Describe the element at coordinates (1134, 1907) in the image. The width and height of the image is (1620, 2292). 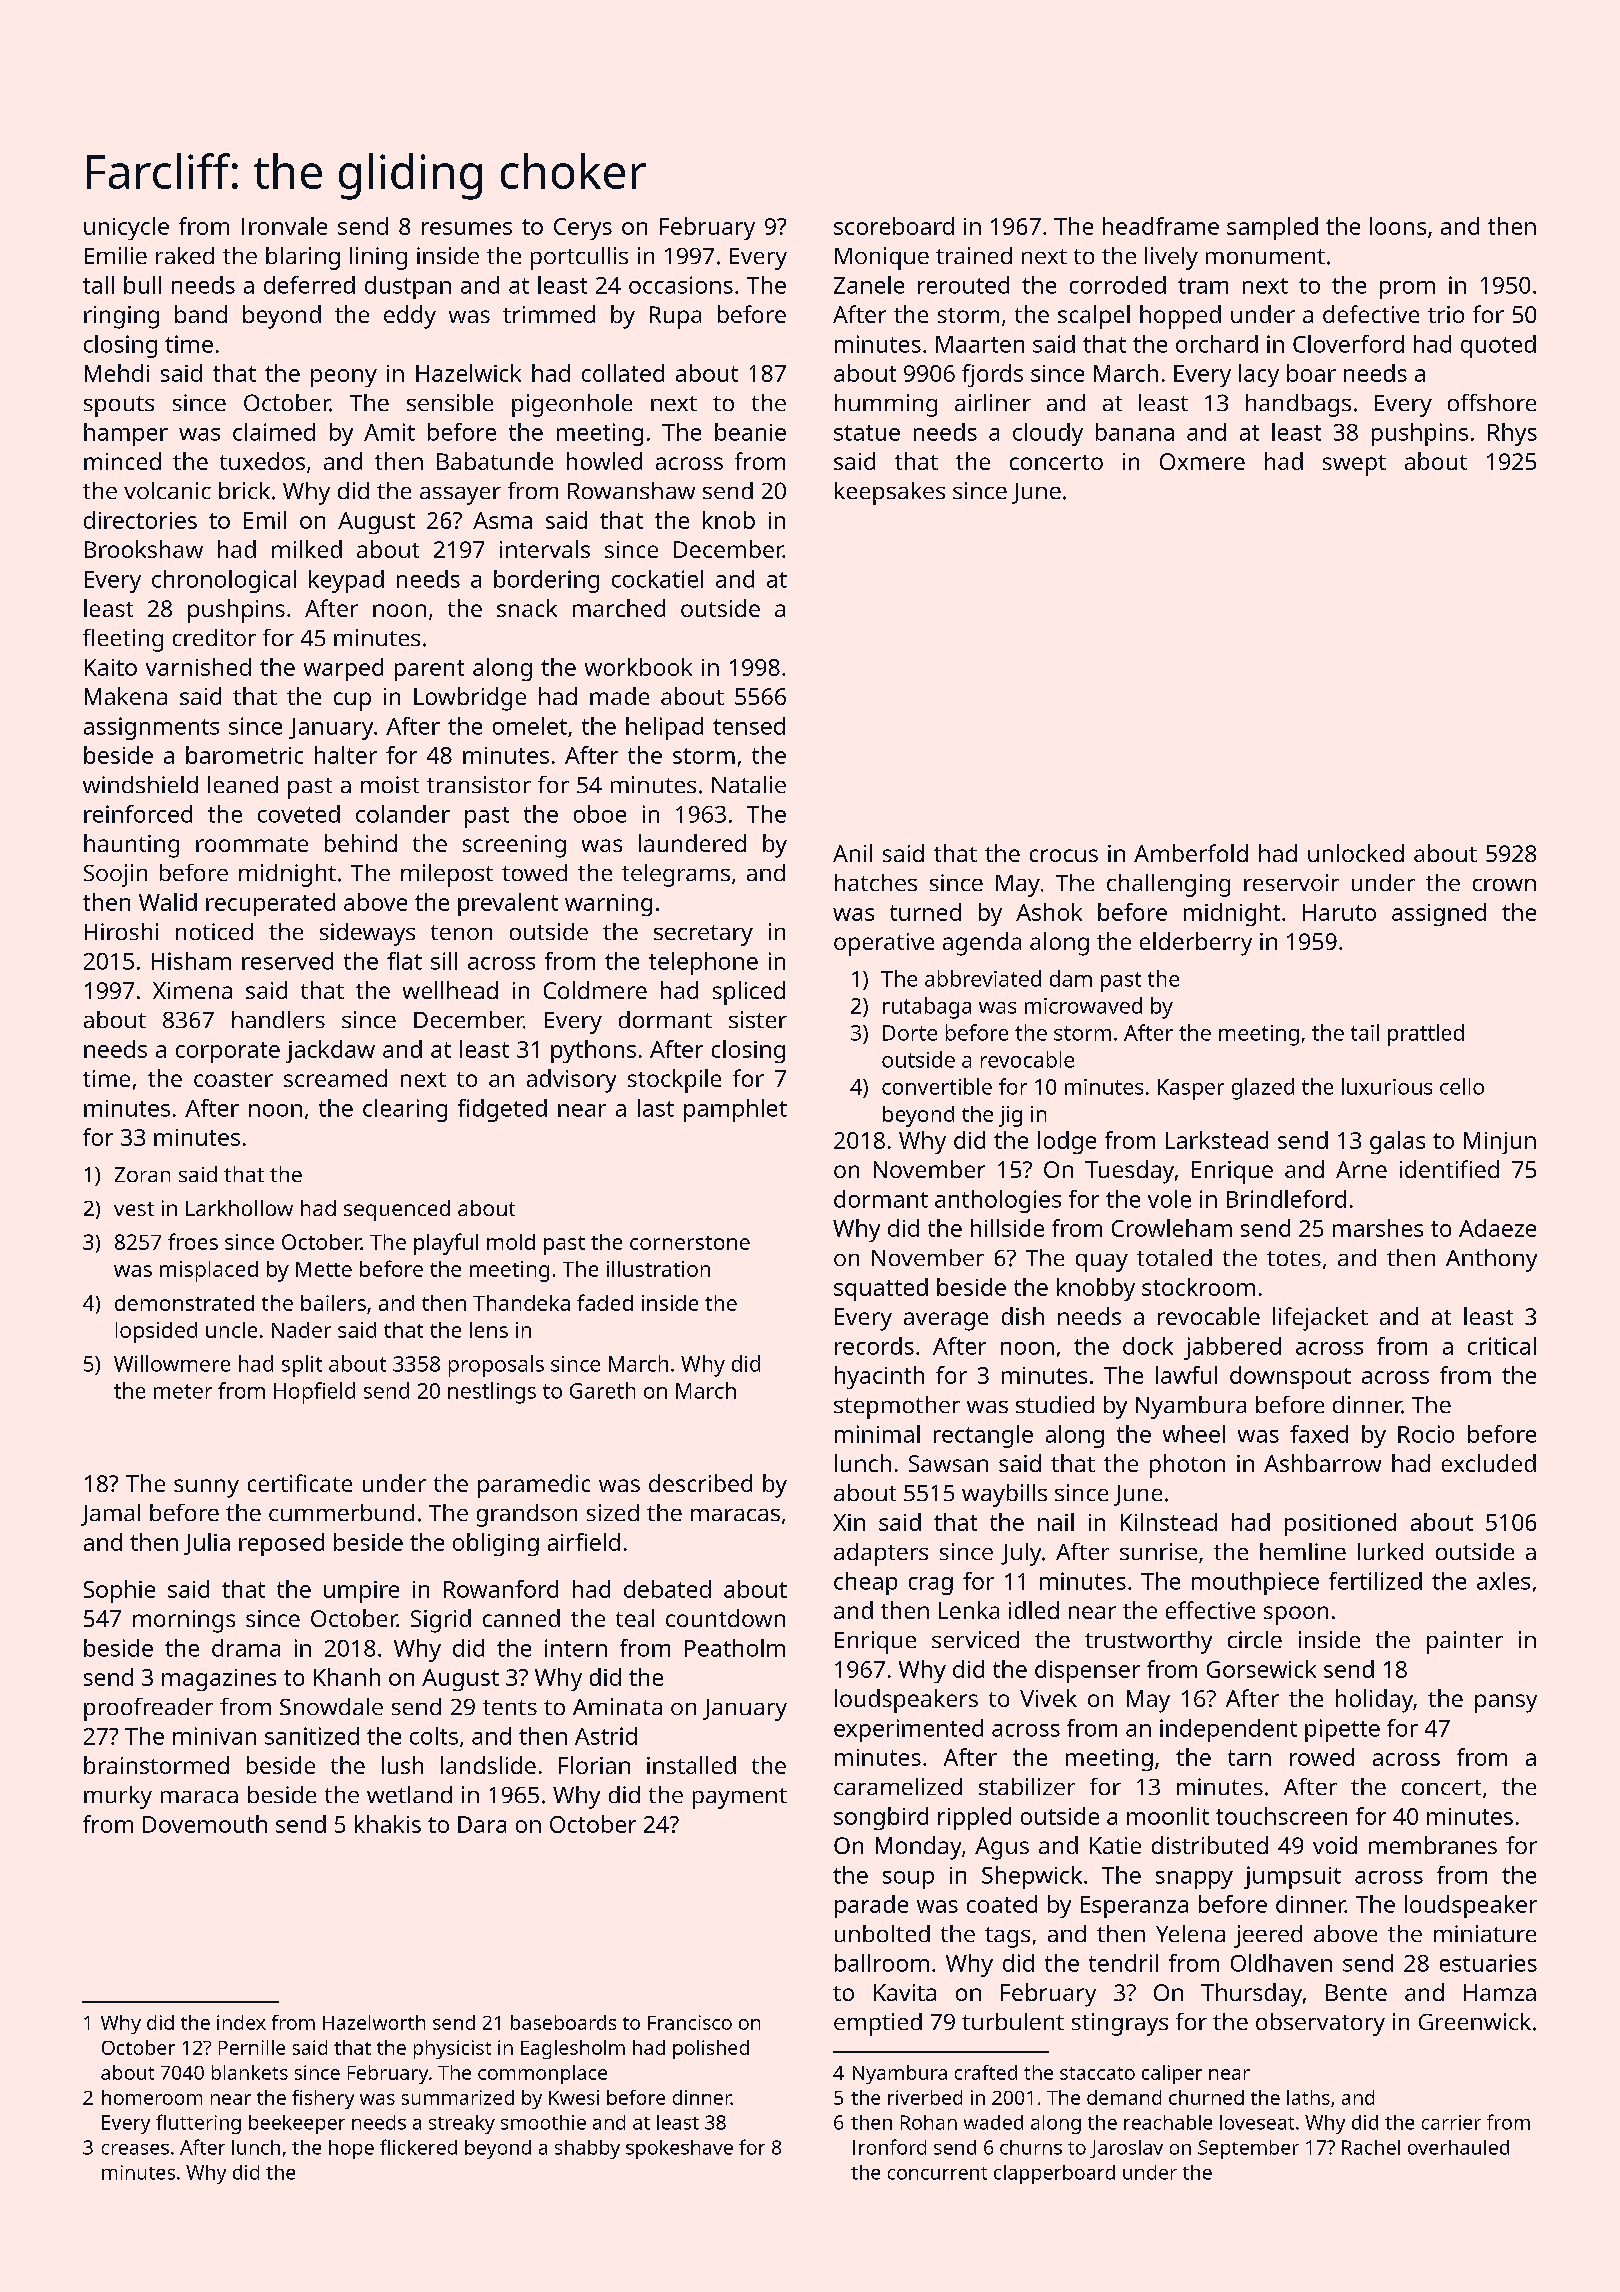
I see `Esperanza` at that location.
